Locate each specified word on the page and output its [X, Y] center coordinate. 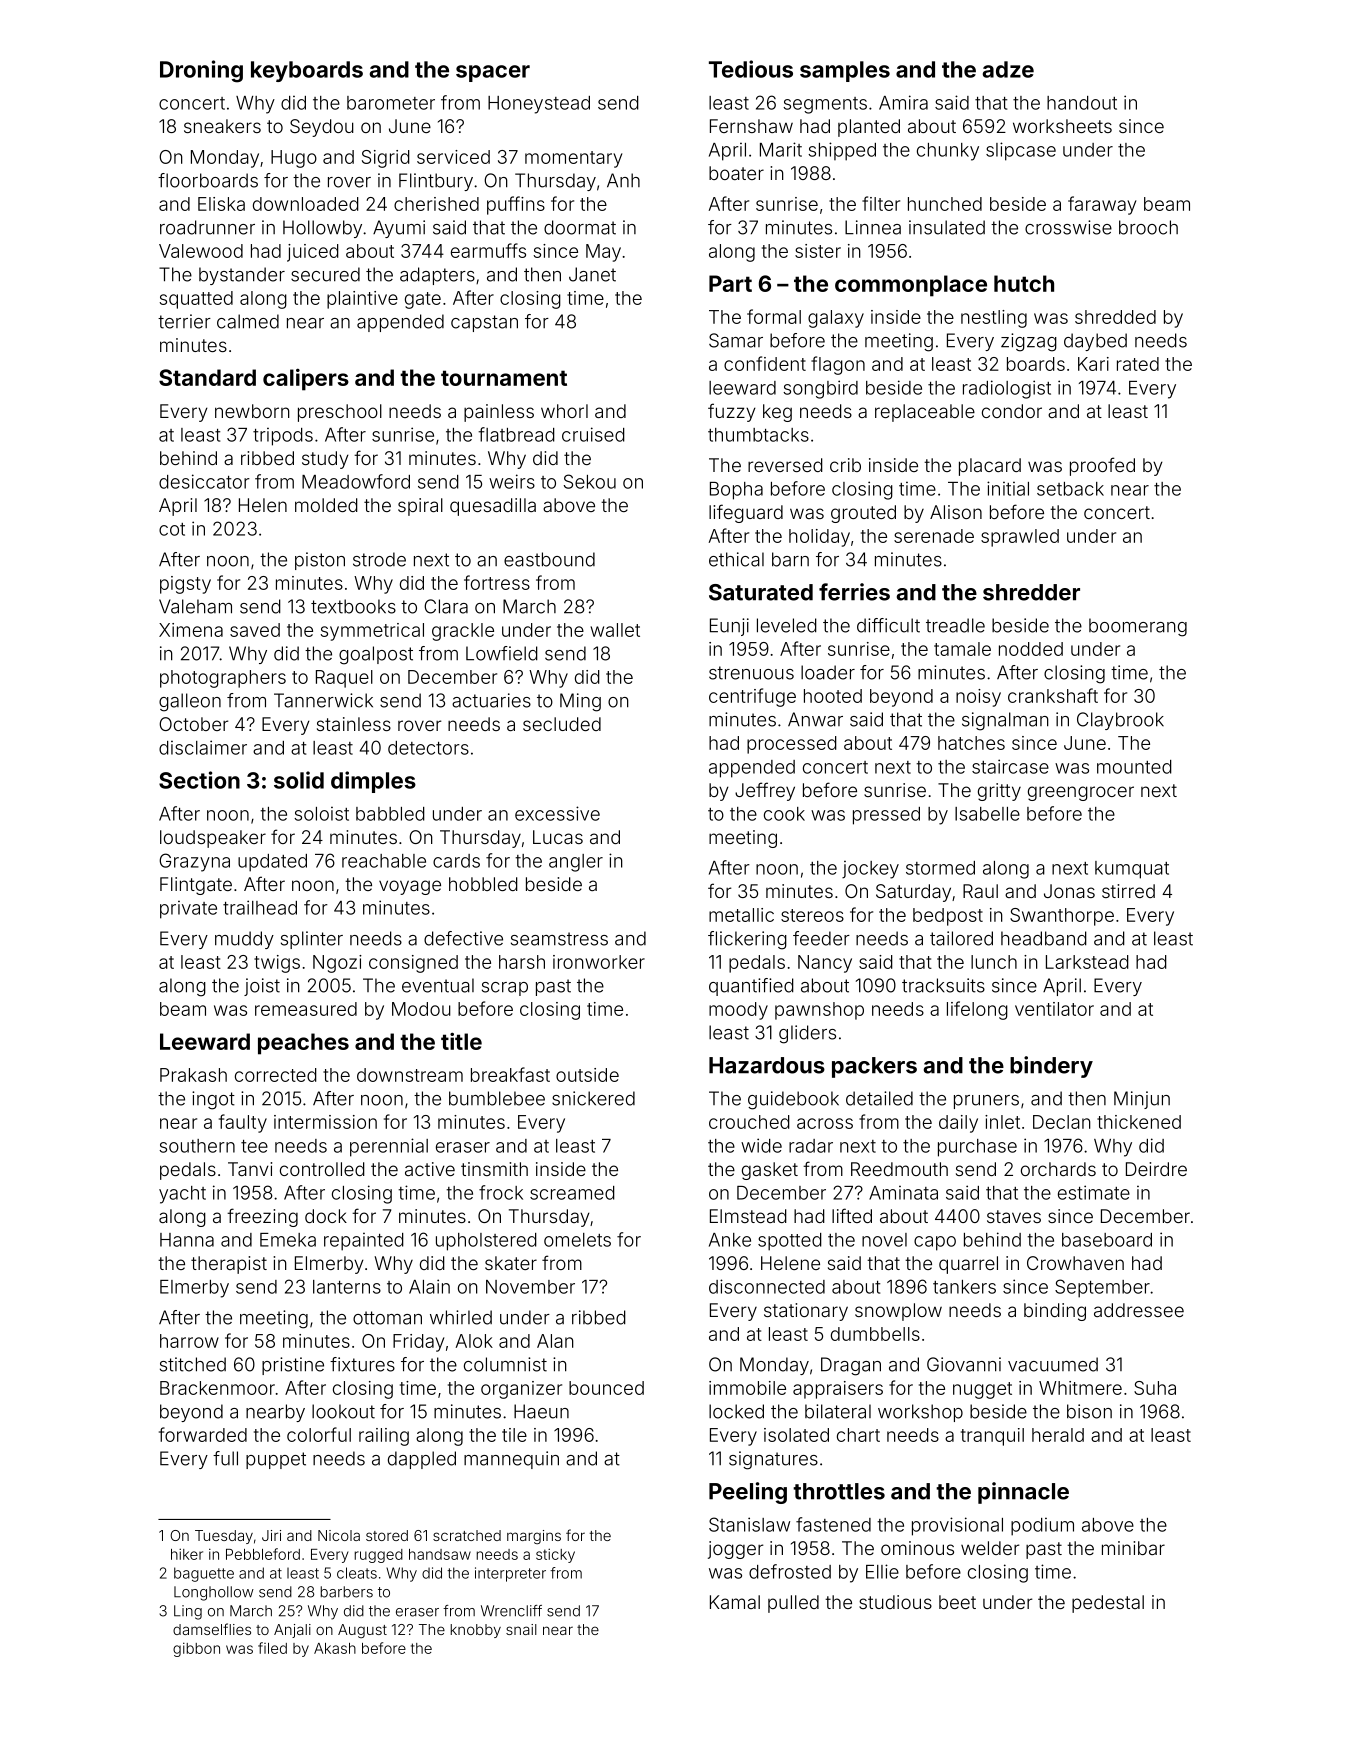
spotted [790, 1242]
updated [272, 863]
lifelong [977, 1010]
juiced [313, 253]
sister [818, 251]
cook [784, 814]
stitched [193, 1364]
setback [1070, 489]
